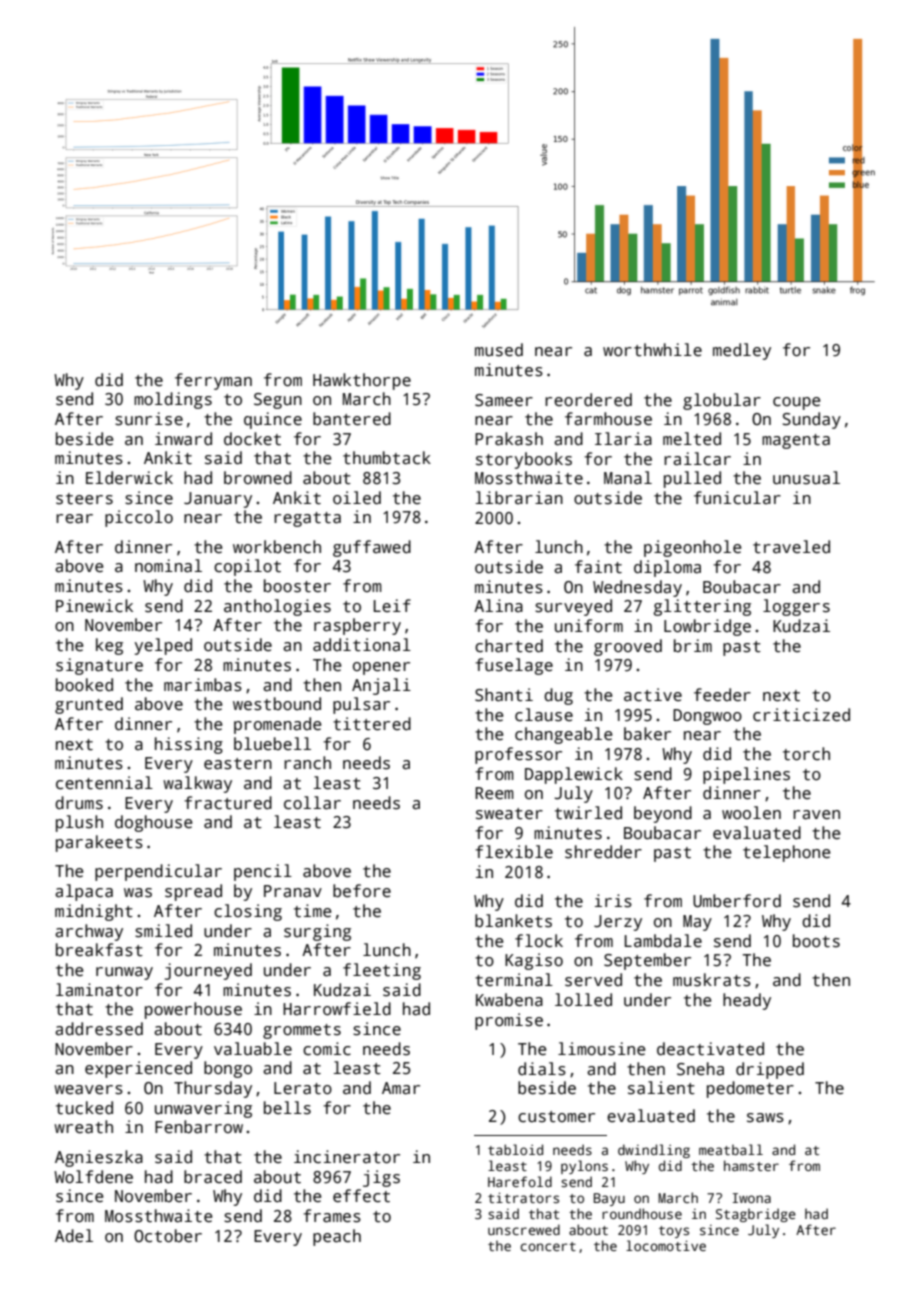 This screenshot has width=908, height=1316. Describe the element at coordinates (173, 400) in the screenshot. I see `moldings` at that location.
